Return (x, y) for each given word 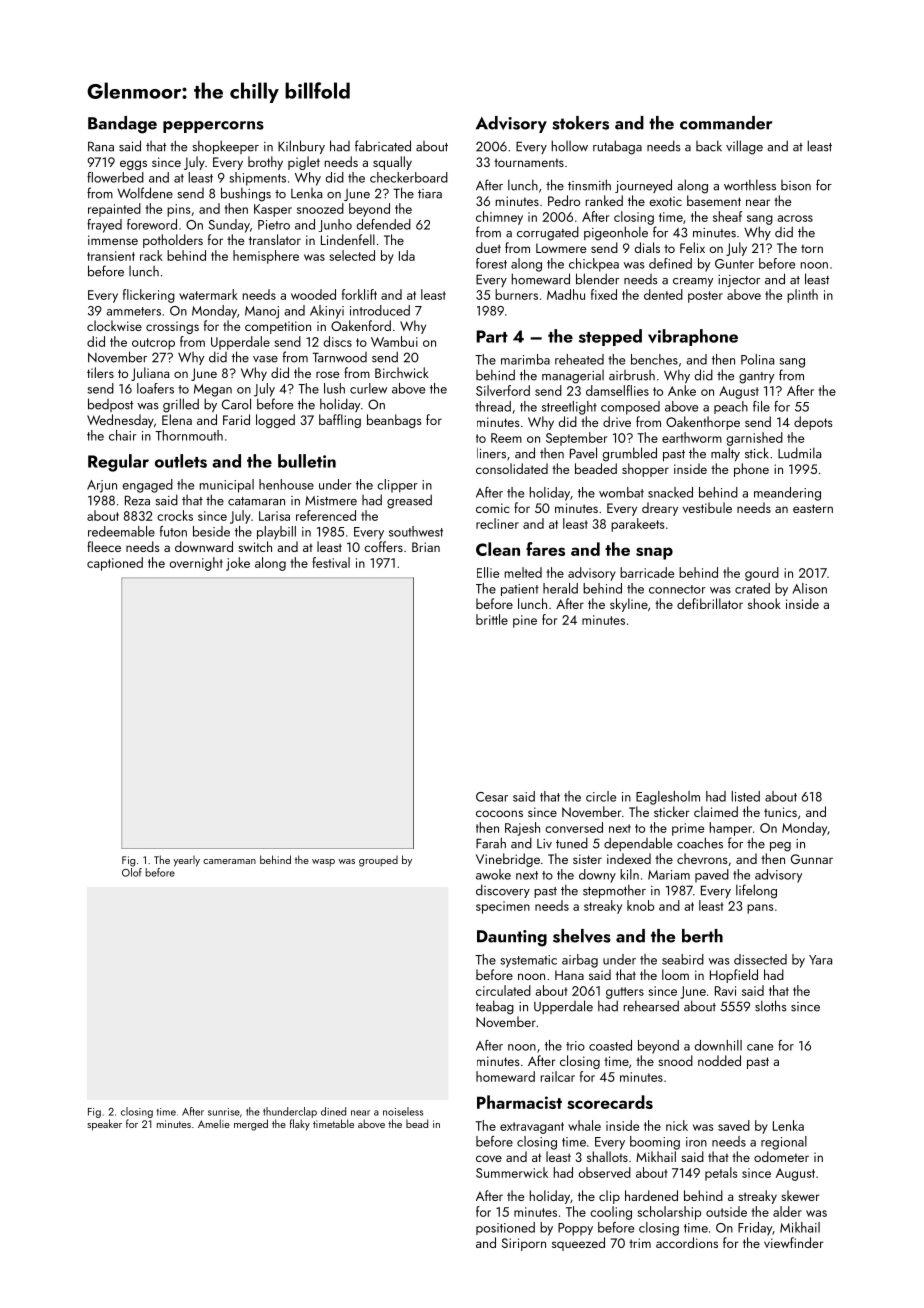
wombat (621, 492)
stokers (580, 123)
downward (204, 546)
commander (726, 123)
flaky (299, 1124)
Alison (809, 588)
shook (764, 603)
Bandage (122, 125)
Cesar (492, 797)
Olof (132, 872)
